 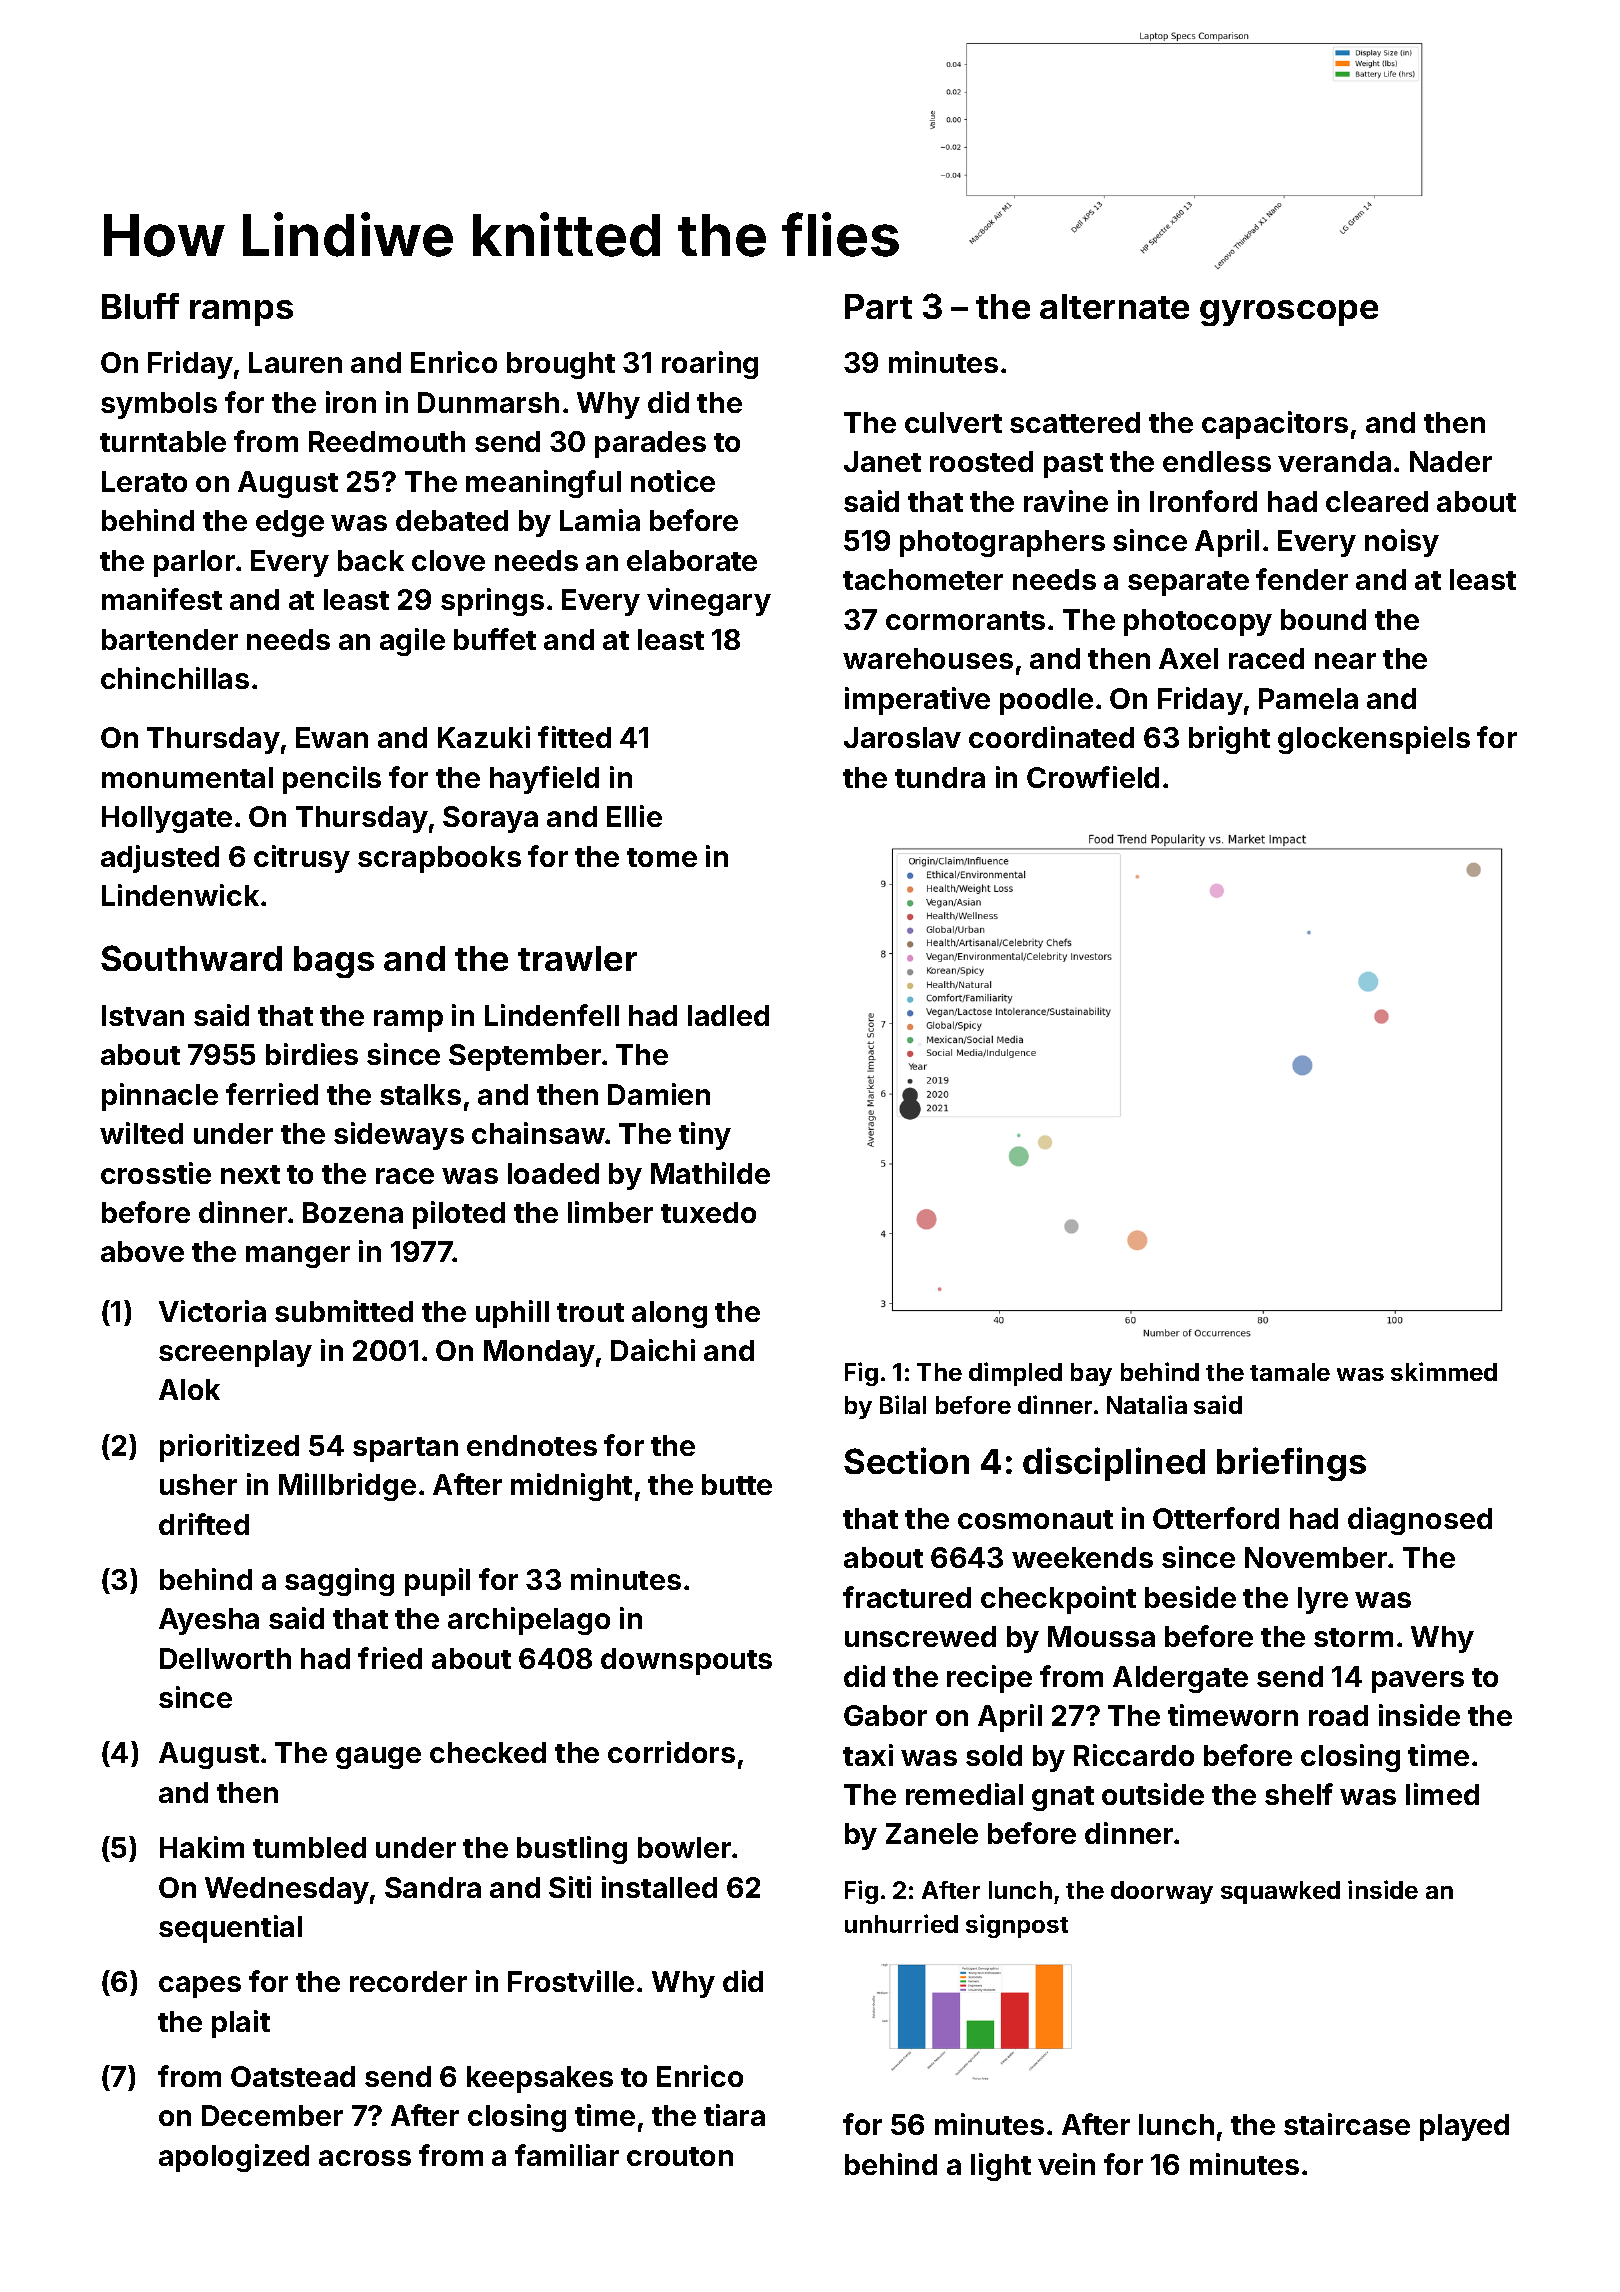 I want to click on pinnacle, so click(x=160, y=1097).
